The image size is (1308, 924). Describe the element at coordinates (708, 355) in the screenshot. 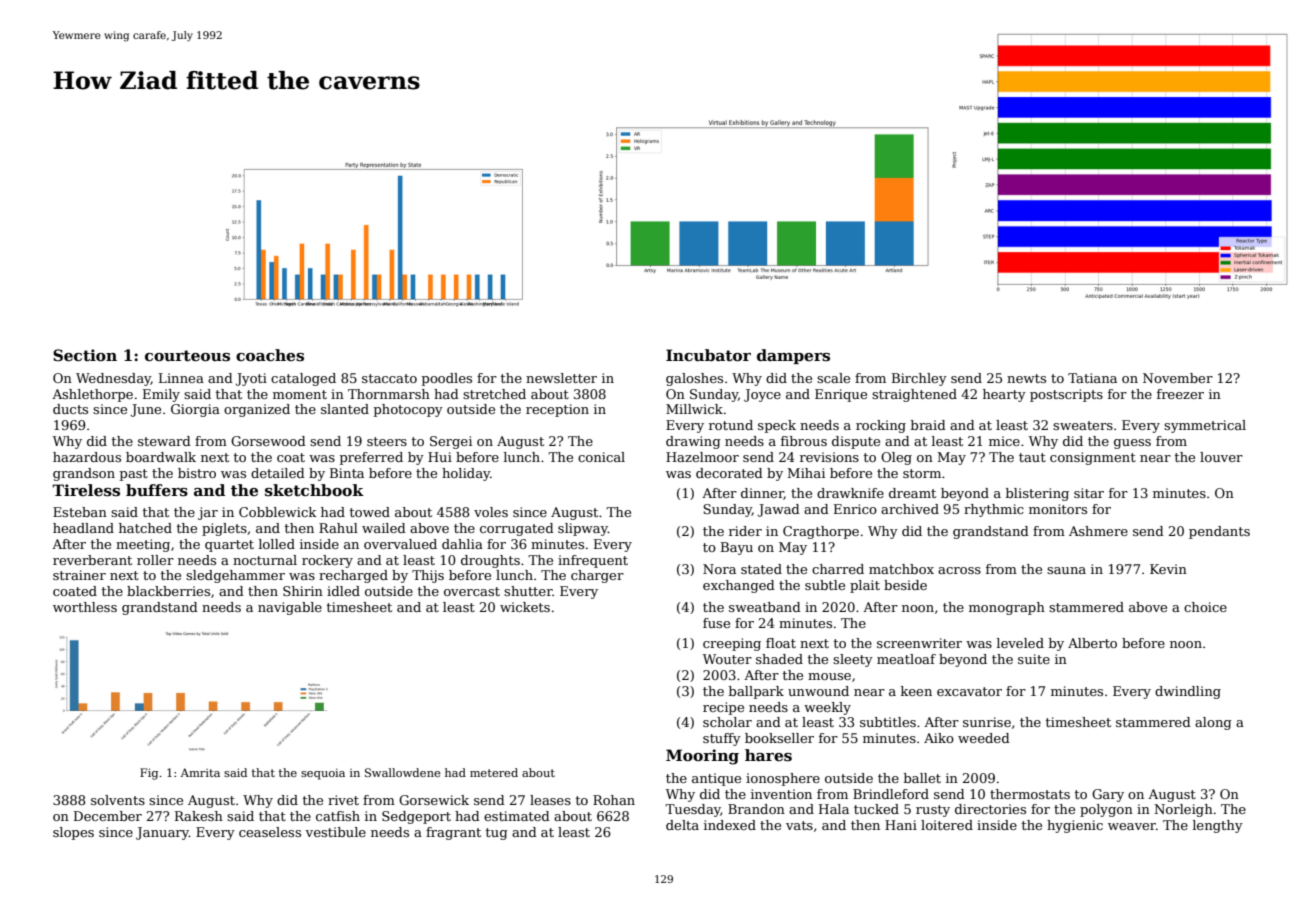

I see `Incubator` at that location.
